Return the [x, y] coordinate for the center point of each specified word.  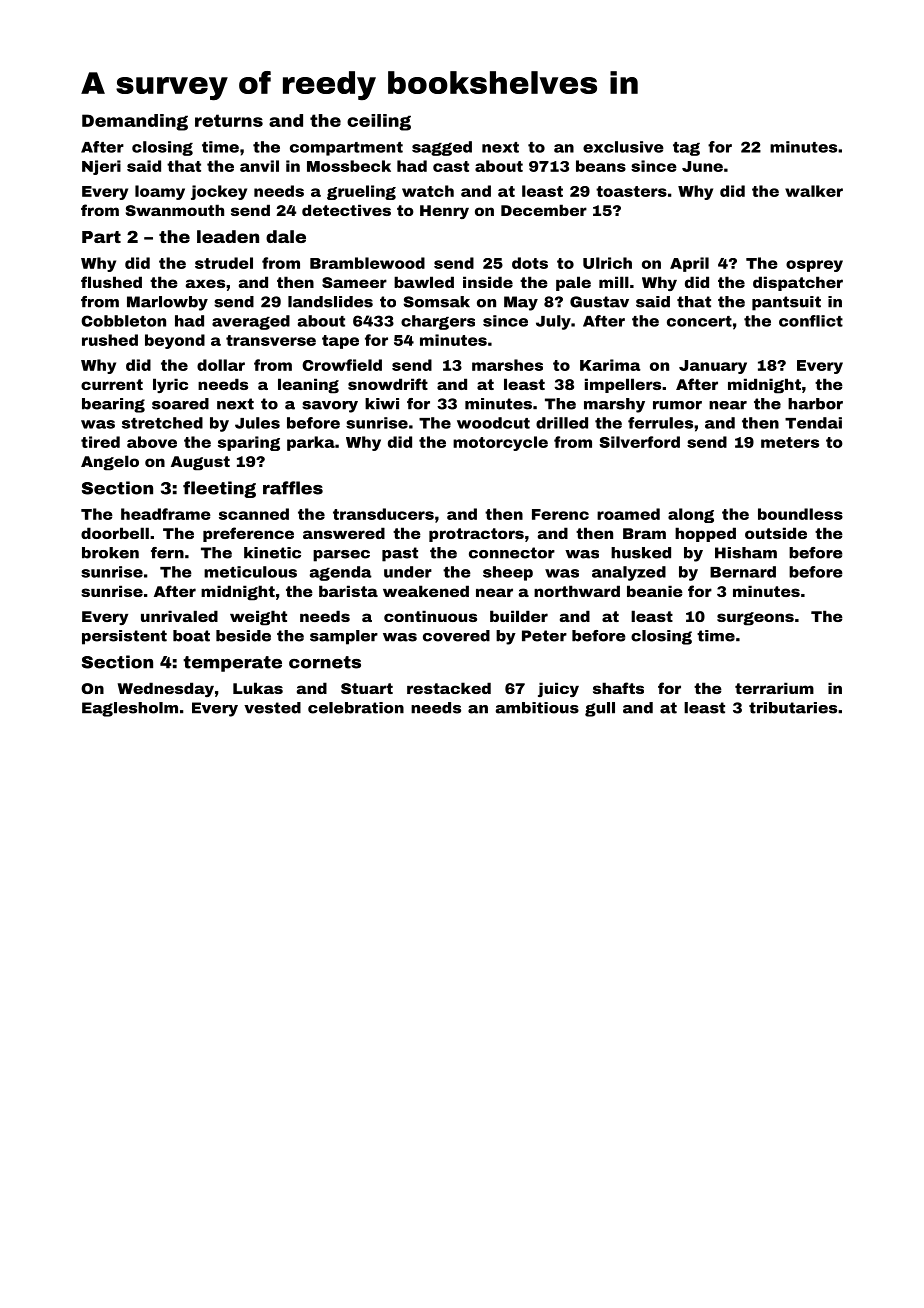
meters [790, 442]
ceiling [379, 122]
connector [512, 553]
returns [229, 120]
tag [686, 149]
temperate [232, 664]
